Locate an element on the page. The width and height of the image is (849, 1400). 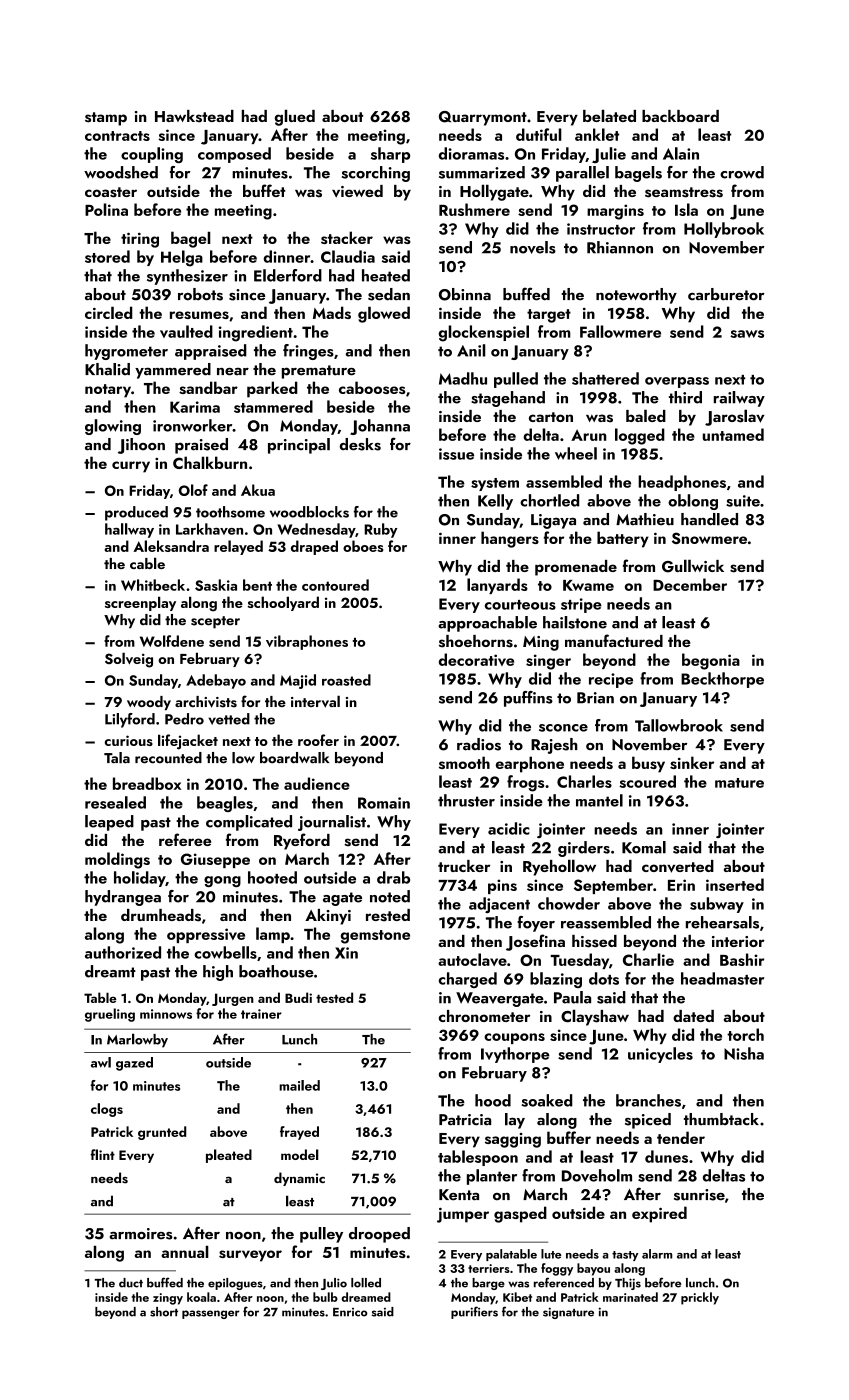
surveyor is located at coordinates (250, 1256).
